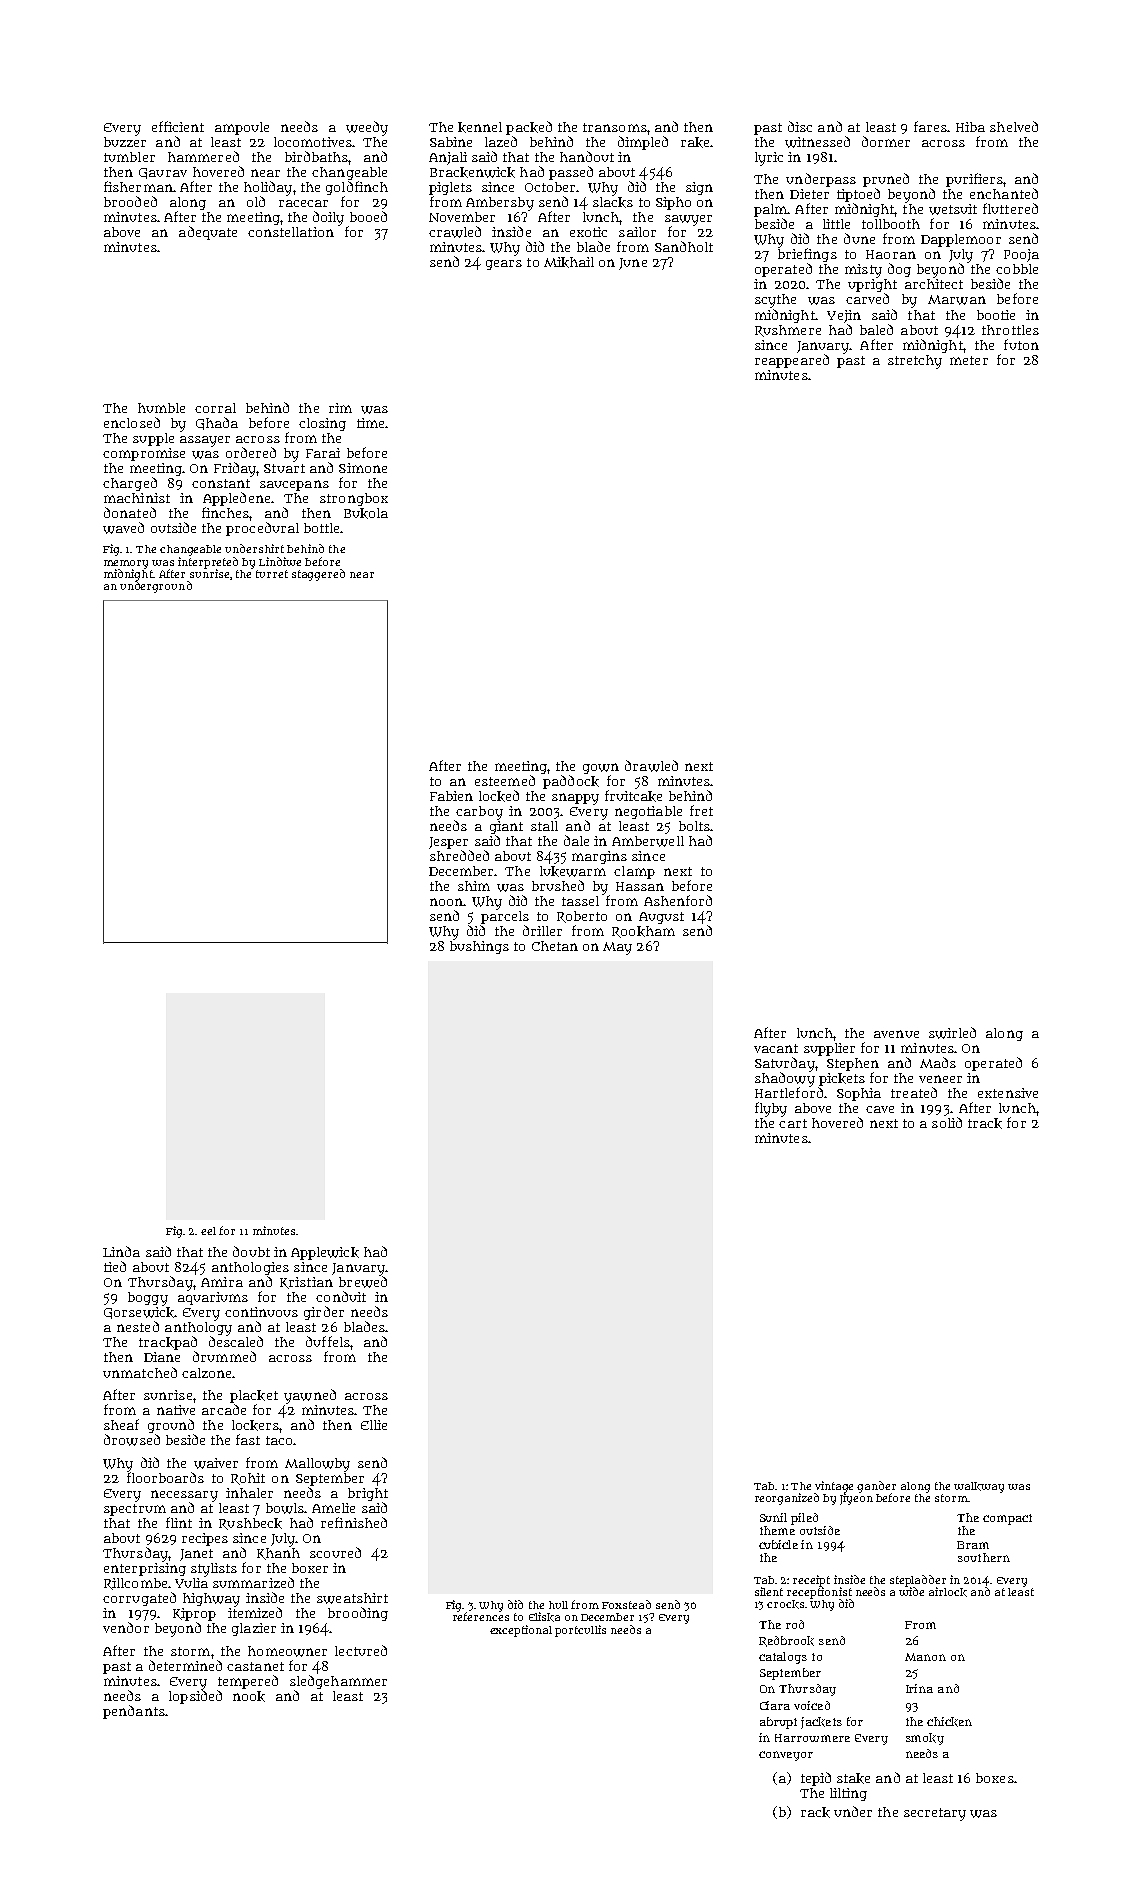 The width and height of the screenshot is (1142, 1881). I want to click on swirled, so click(952, 1033).
